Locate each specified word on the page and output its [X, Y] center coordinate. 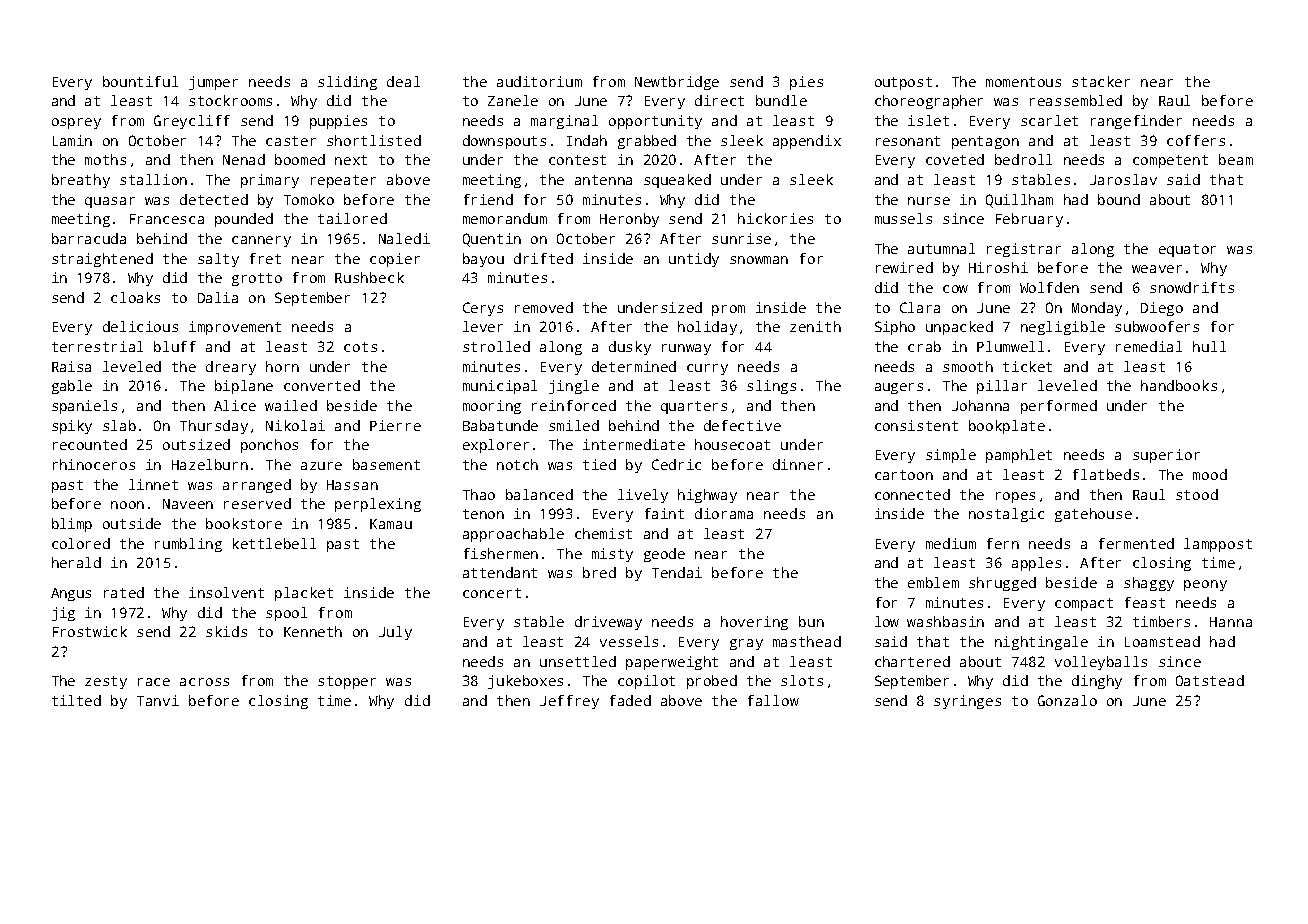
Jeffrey [569, 702]
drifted [543, 258]
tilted [76, 700]
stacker [1101, 81]
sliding [347, 83]
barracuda [89, 238]
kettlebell [274, 543]
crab [924, 346]
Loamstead [1162, 641]
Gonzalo [1067, 700]
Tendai [677, 572]
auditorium [539, 81]
